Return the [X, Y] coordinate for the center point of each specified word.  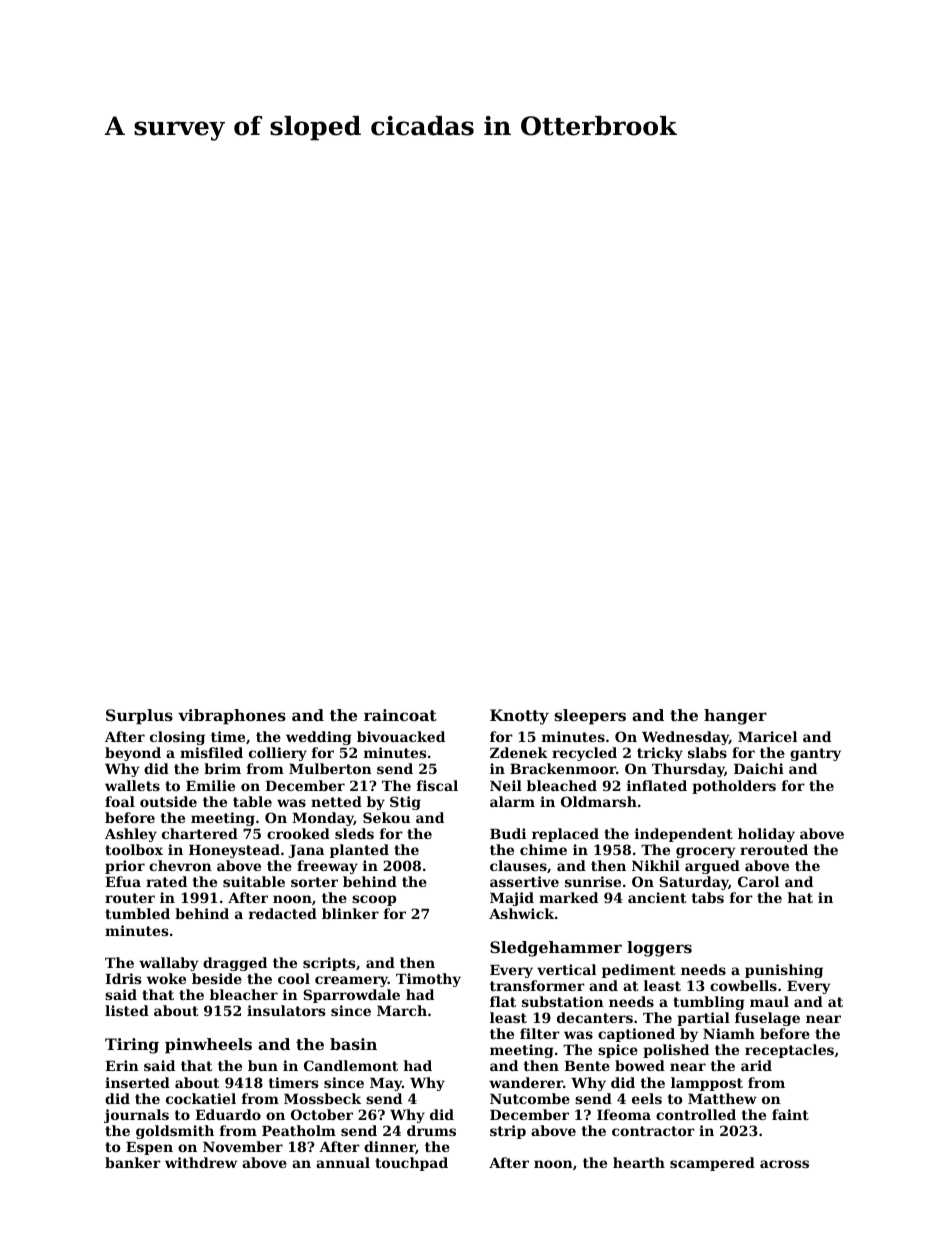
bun [263, 1065]
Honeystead [234, 851]
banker [133, 1162]
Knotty [519, 717]
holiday [766, 835]
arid [756, 1065]
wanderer [526, 1082]
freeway [327, 867]
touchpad [411, 1164]
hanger [735, 717]
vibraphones [232, 717]
